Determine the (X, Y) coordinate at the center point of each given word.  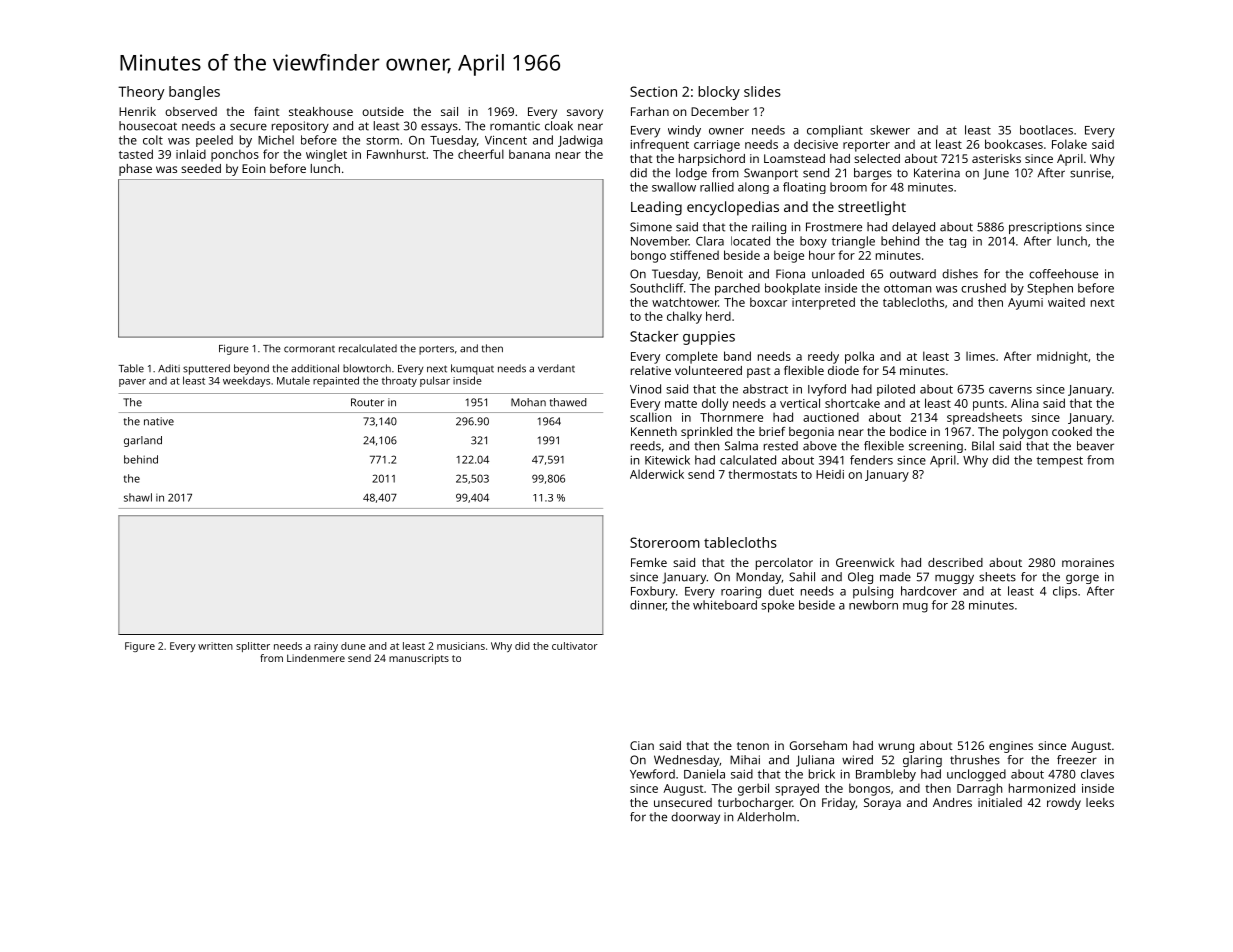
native (159, 421)
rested (781, 446)
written (215, 646)
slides (762, 91)
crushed (983, 288)
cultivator (575, 646)
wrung (896, 748)
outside (383, 111)
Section (653, 91)
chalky (684, 317)
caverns (1010, 390)
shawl (138, 497)
